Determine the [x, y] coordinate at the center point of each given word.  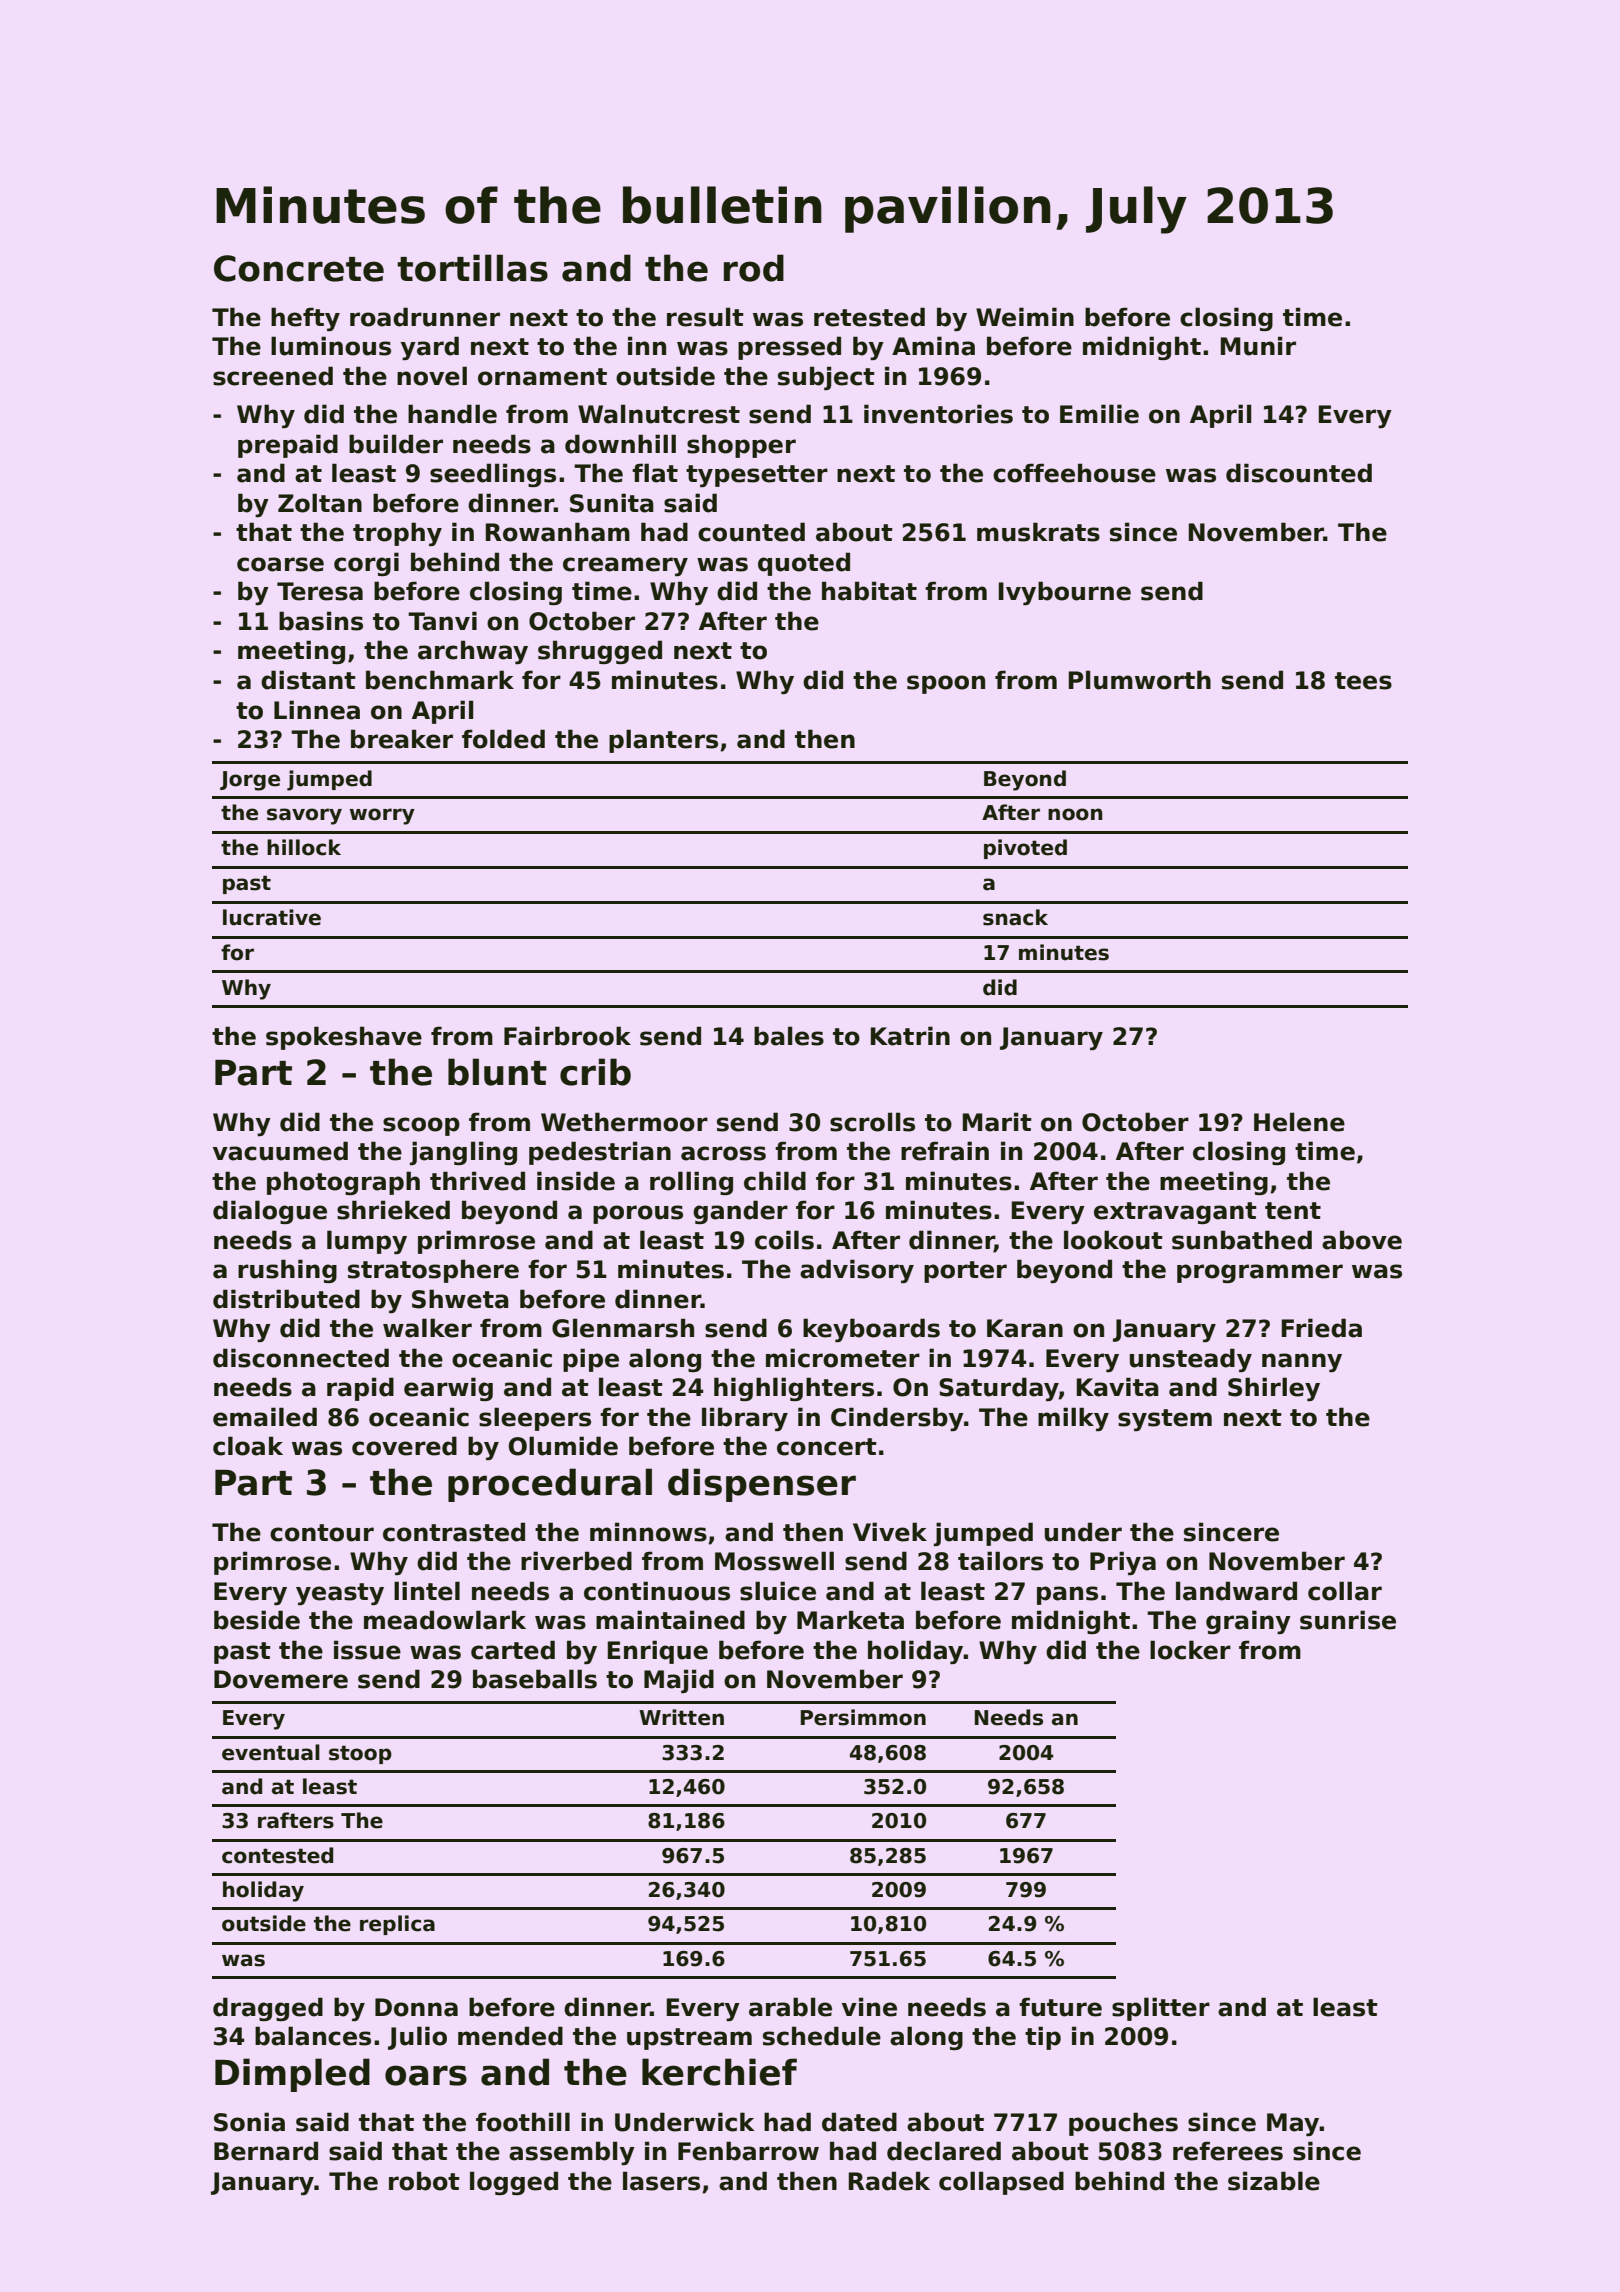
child [775, 1181]
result [705, 317]
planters [663, 741]
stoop [360, 1754]
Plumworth [1139, 680]
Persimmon [863, 1717]
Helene [1299, 1122]
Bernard [266, 2151]
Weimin [1025, 317]
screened [273, 376]
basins [321, 621]
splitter [1161, 2009]
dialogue [270, 1212]
